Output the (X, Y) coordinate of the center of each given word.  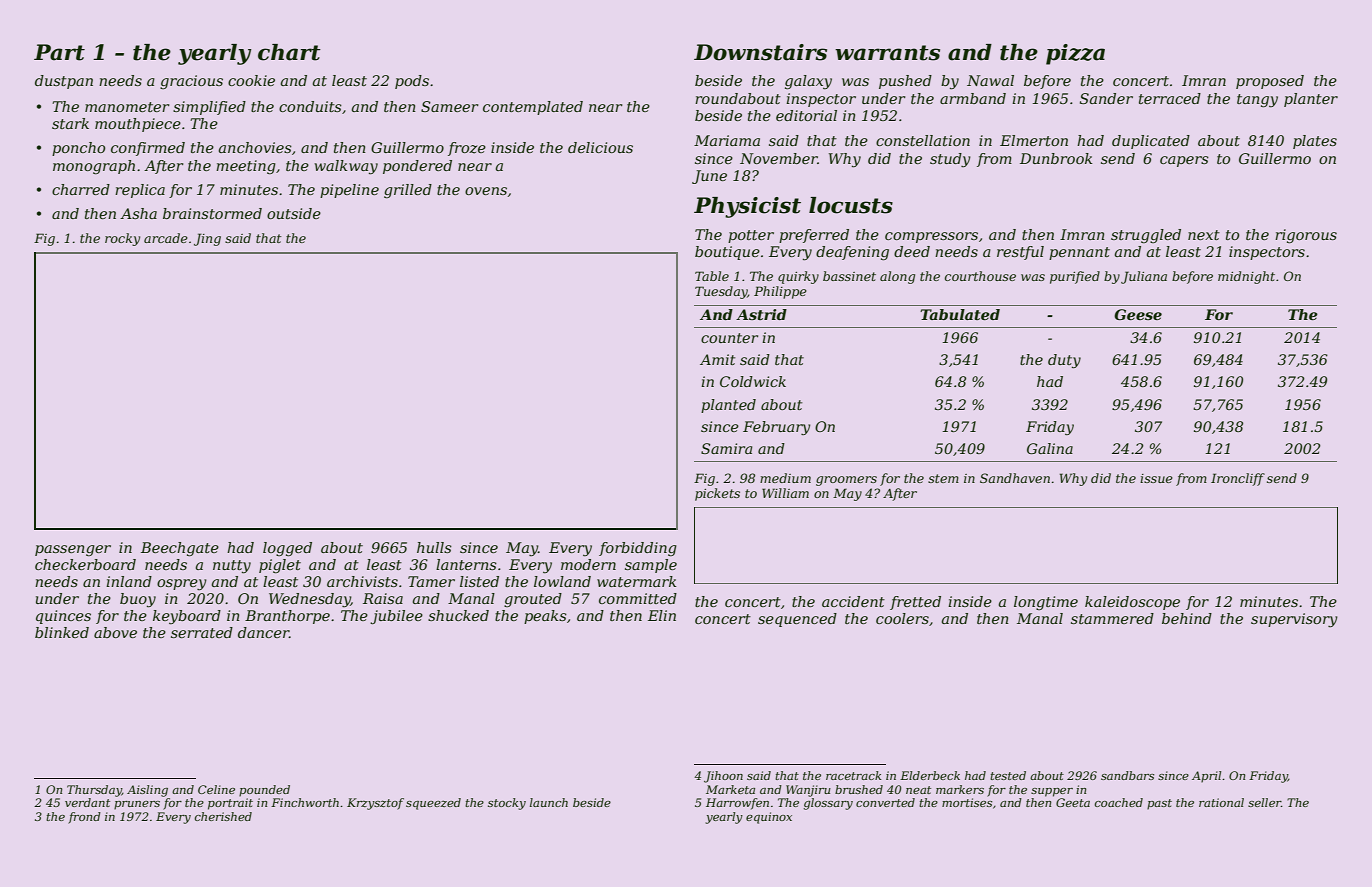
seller (1264, 802)
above (115, 632)
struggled (1146, 236)
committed (638, 598)
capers (1184, 161)
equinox (769, 818)
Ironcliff (1238, 479)
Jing (207, 239)
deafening (852, 253)
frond (84, 818)
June (709, 177)
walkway (346, 167)
